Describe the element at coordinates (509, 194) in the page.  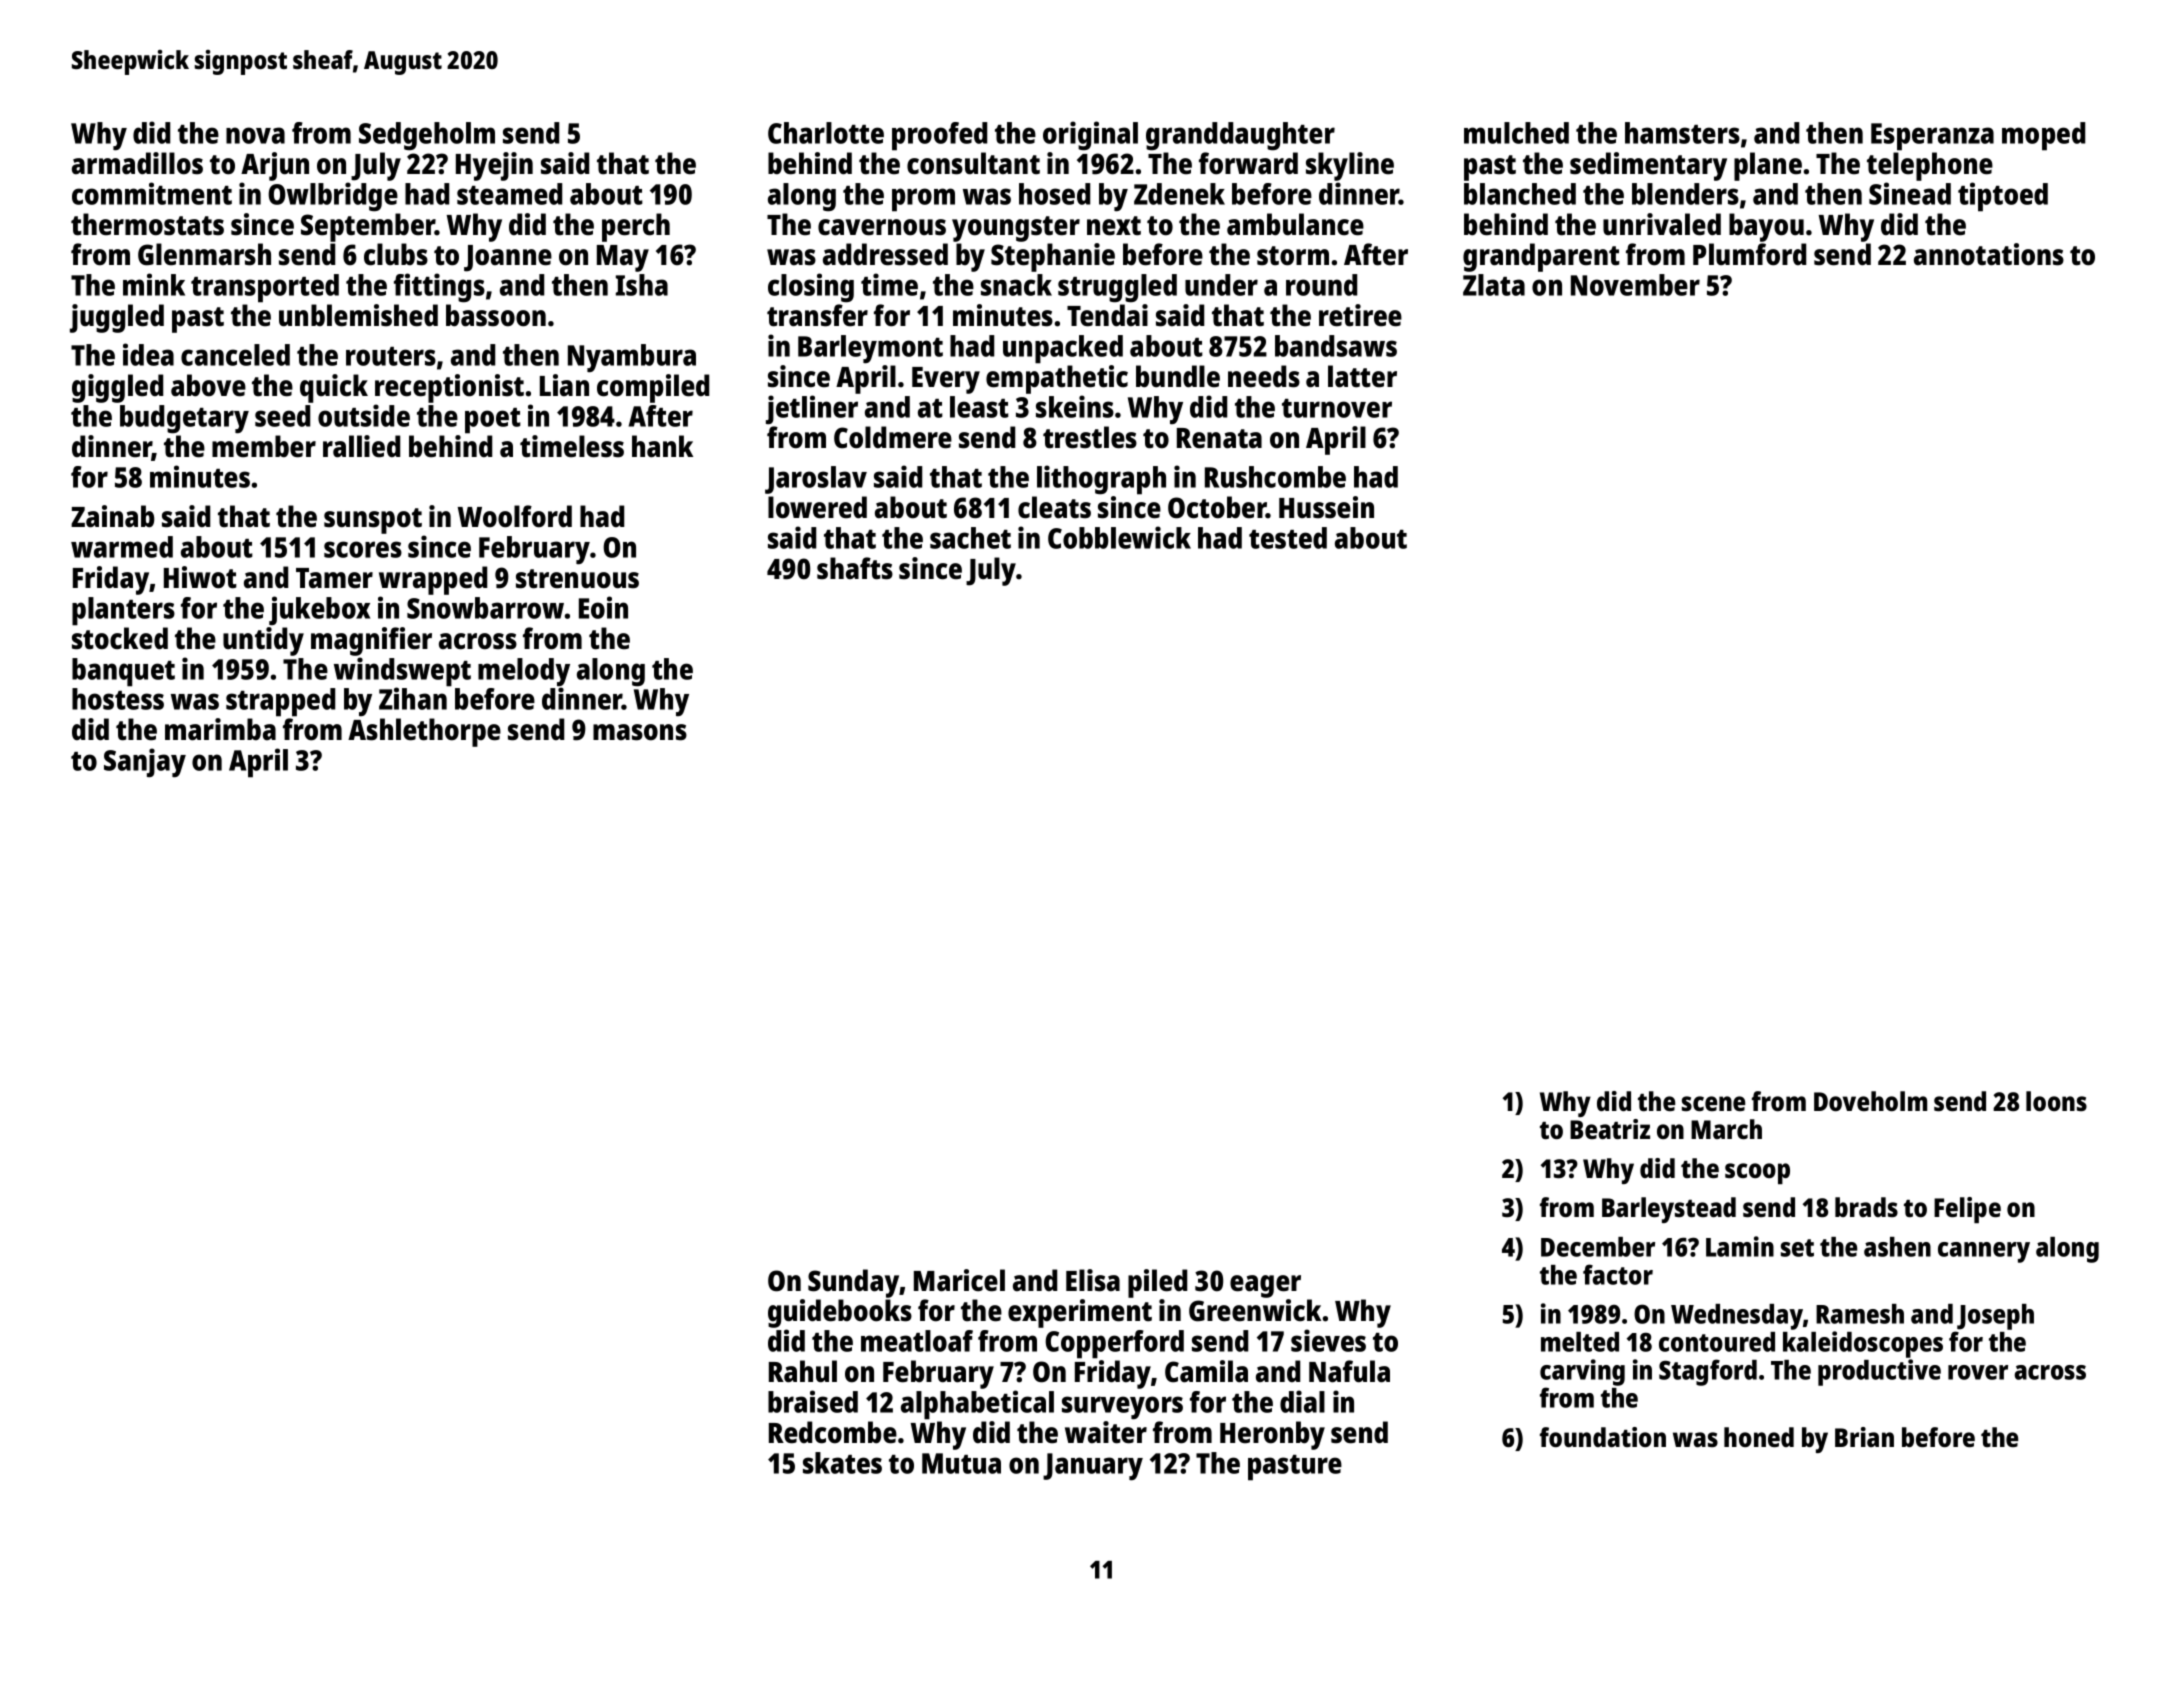
I see `steamed` at that location.
